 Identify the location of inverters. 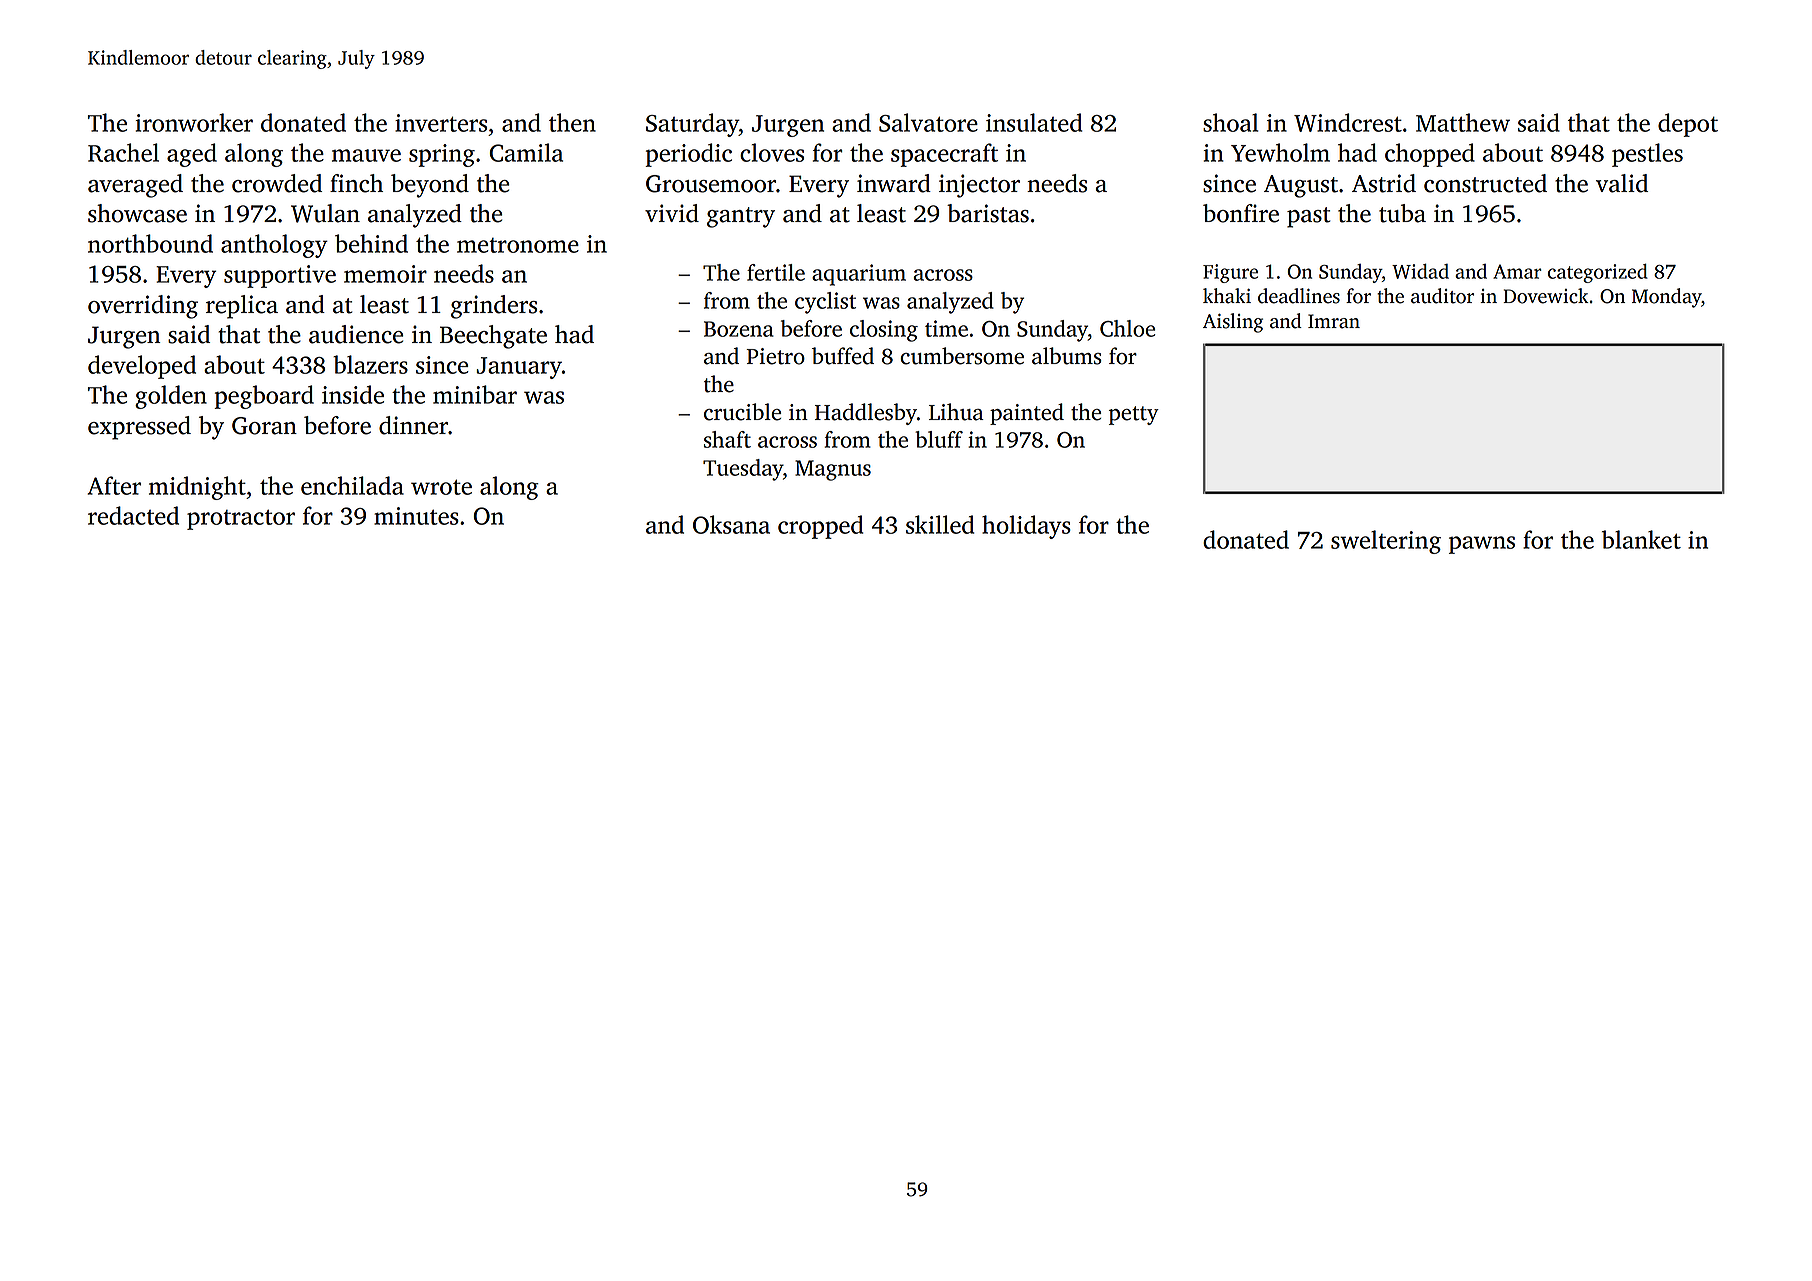
(441, 123).
